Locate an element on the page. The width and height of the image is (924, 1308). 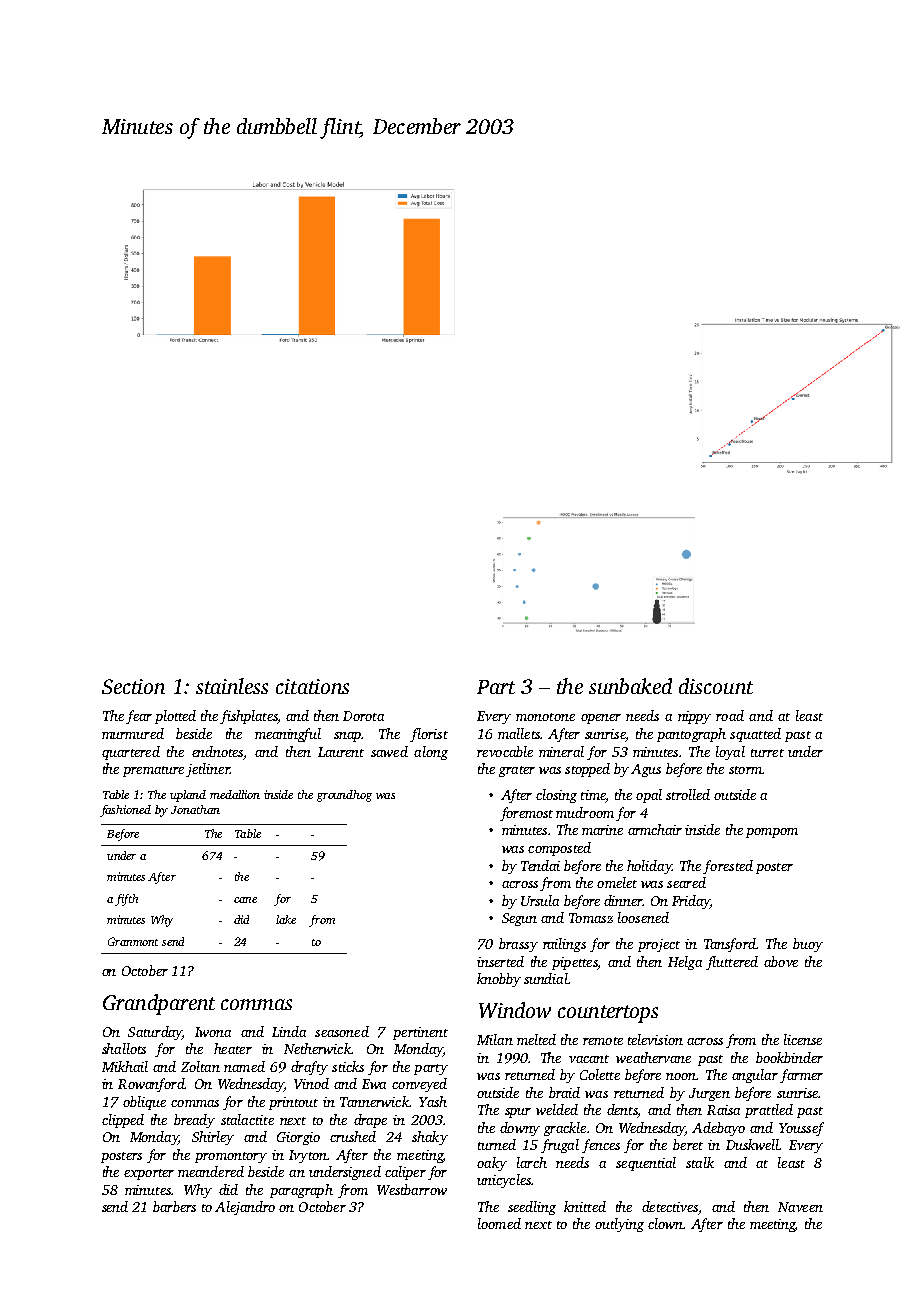
Tendai is located at coordinates (540, 865).
